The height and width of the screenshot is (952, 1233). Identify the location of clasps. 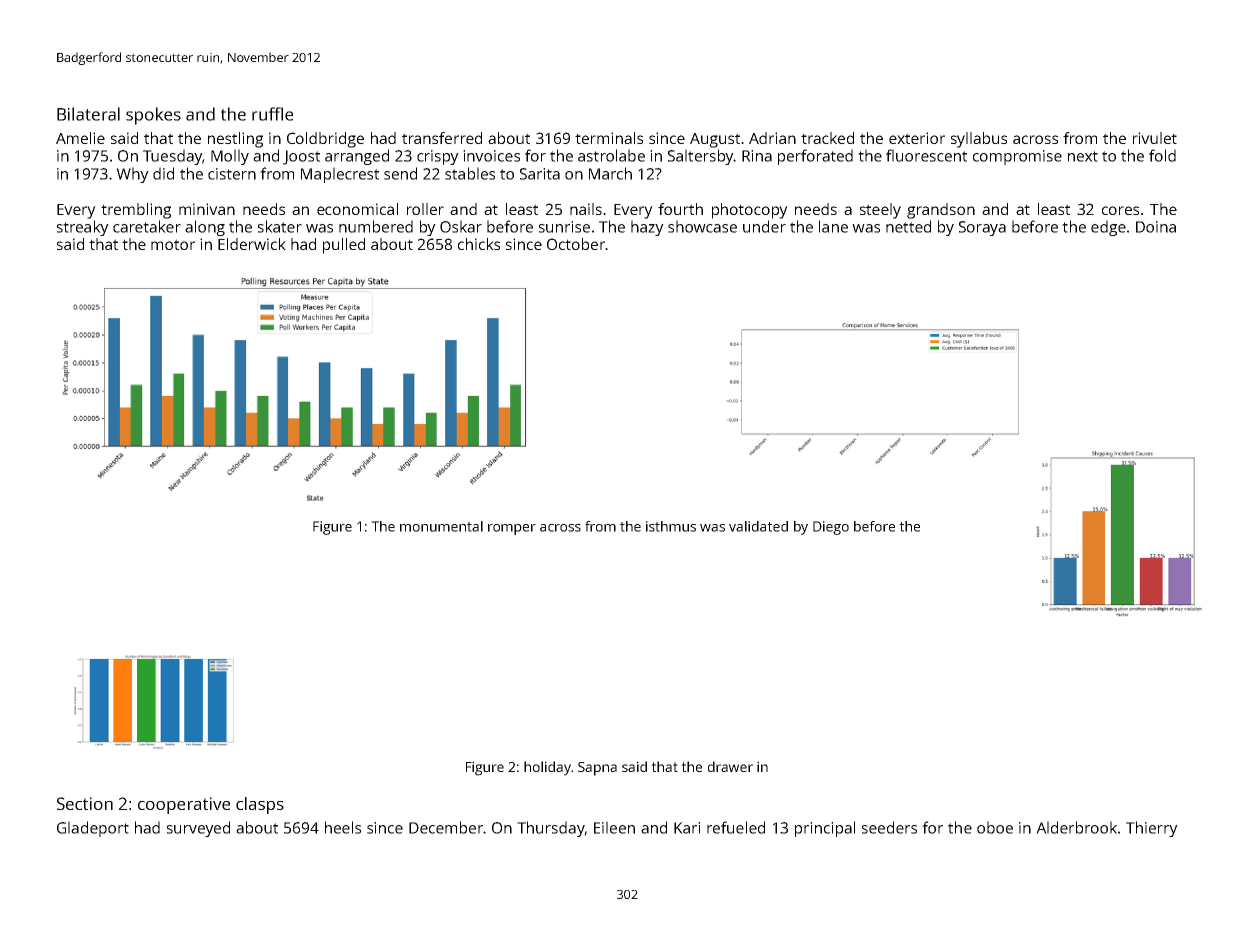
(260, 805).
